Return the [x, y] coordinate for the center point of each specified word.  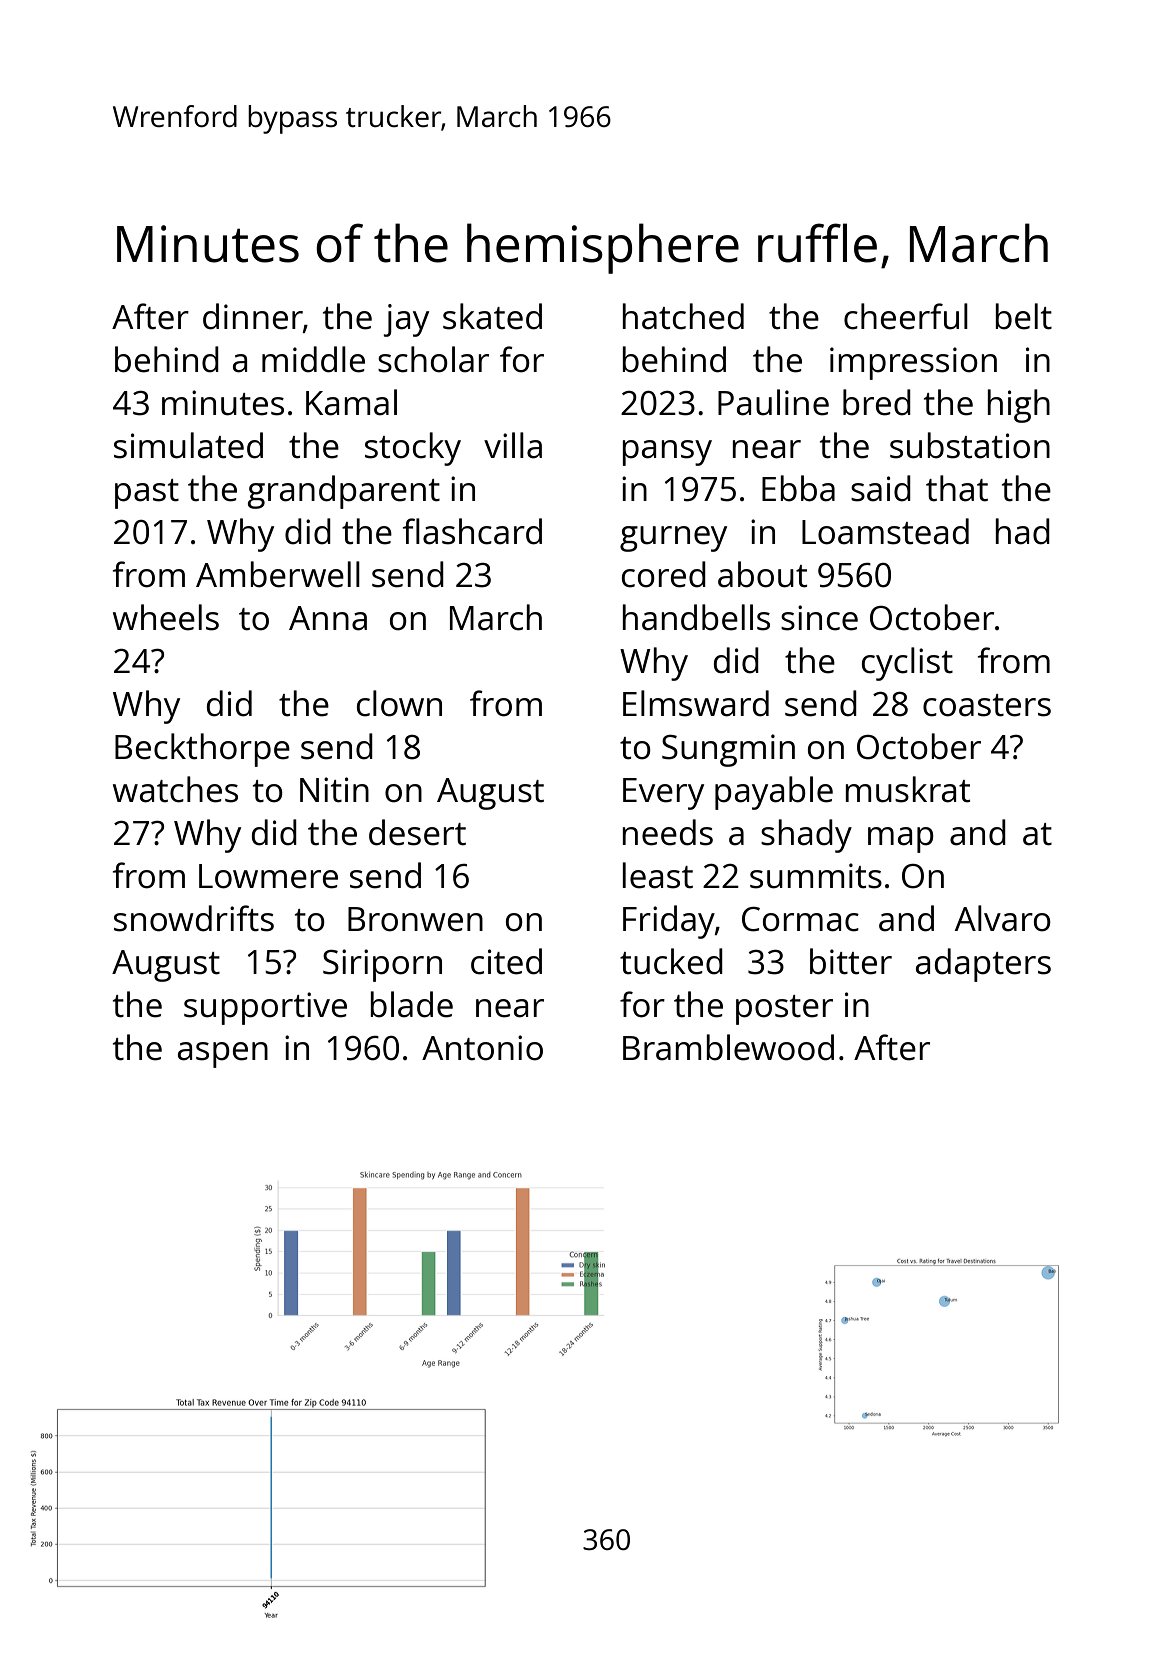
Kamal [351, 402]
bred [877, 402]
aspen [223, 1055]
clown [399, 703]
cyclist [907, 664]
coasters [987, 705]
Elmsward [696, 703]
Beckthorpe [202, 750]
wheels [166, 617]
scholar [433, 359]
